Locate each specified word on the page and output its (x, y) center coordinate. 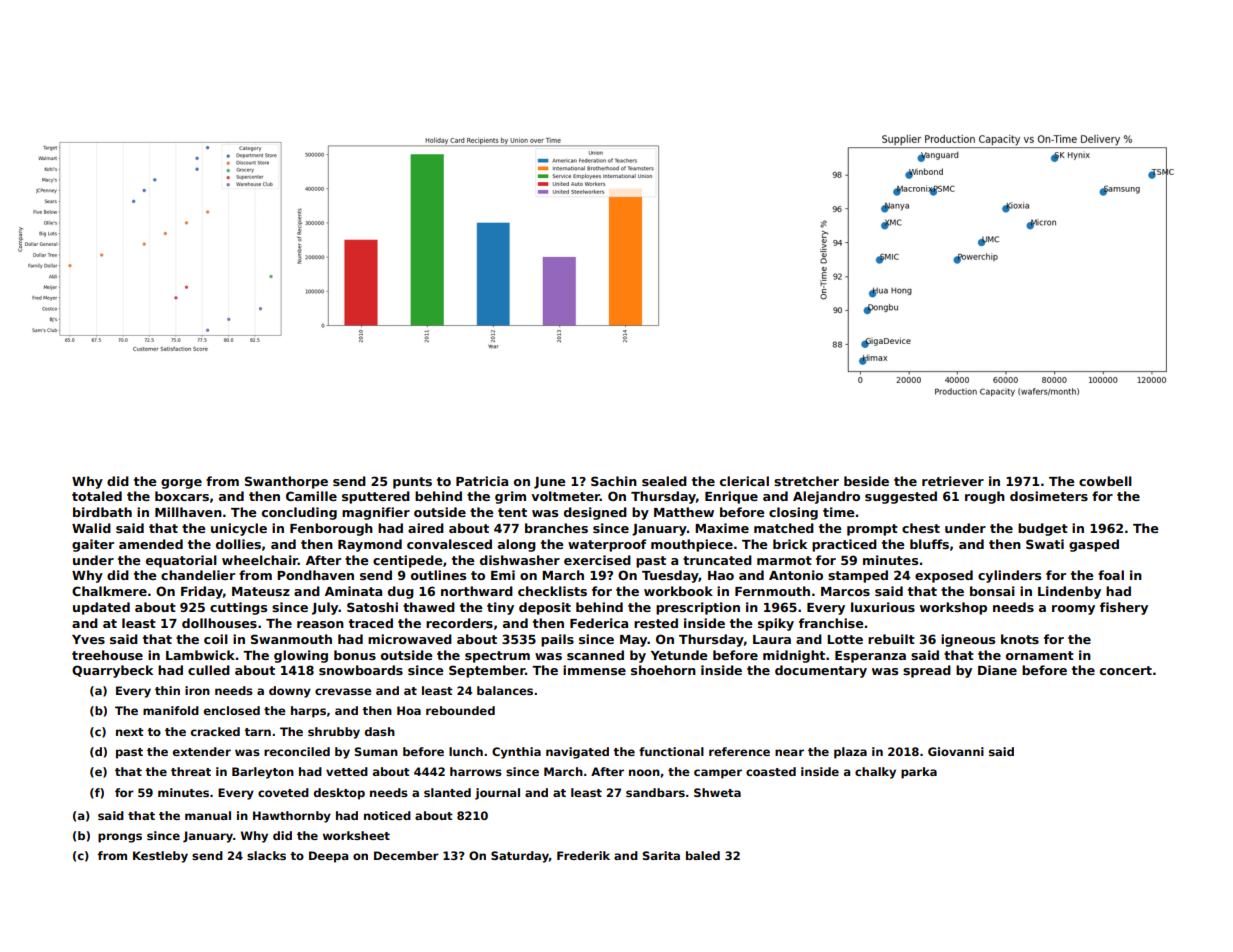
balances (505, 690)
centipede (408, 561)
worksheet (356, 835)
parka (919, 773)
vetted (347, 771)
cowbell (1105, 481)
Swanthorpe (286, 482)
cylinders (1009, 576)
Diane (997, 670)
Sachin (614, 481)
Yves (88, 639)
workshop (953, 608)
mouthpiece (692, 545)
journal (497, 794)
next (130, 732)
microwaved (410, 639)
